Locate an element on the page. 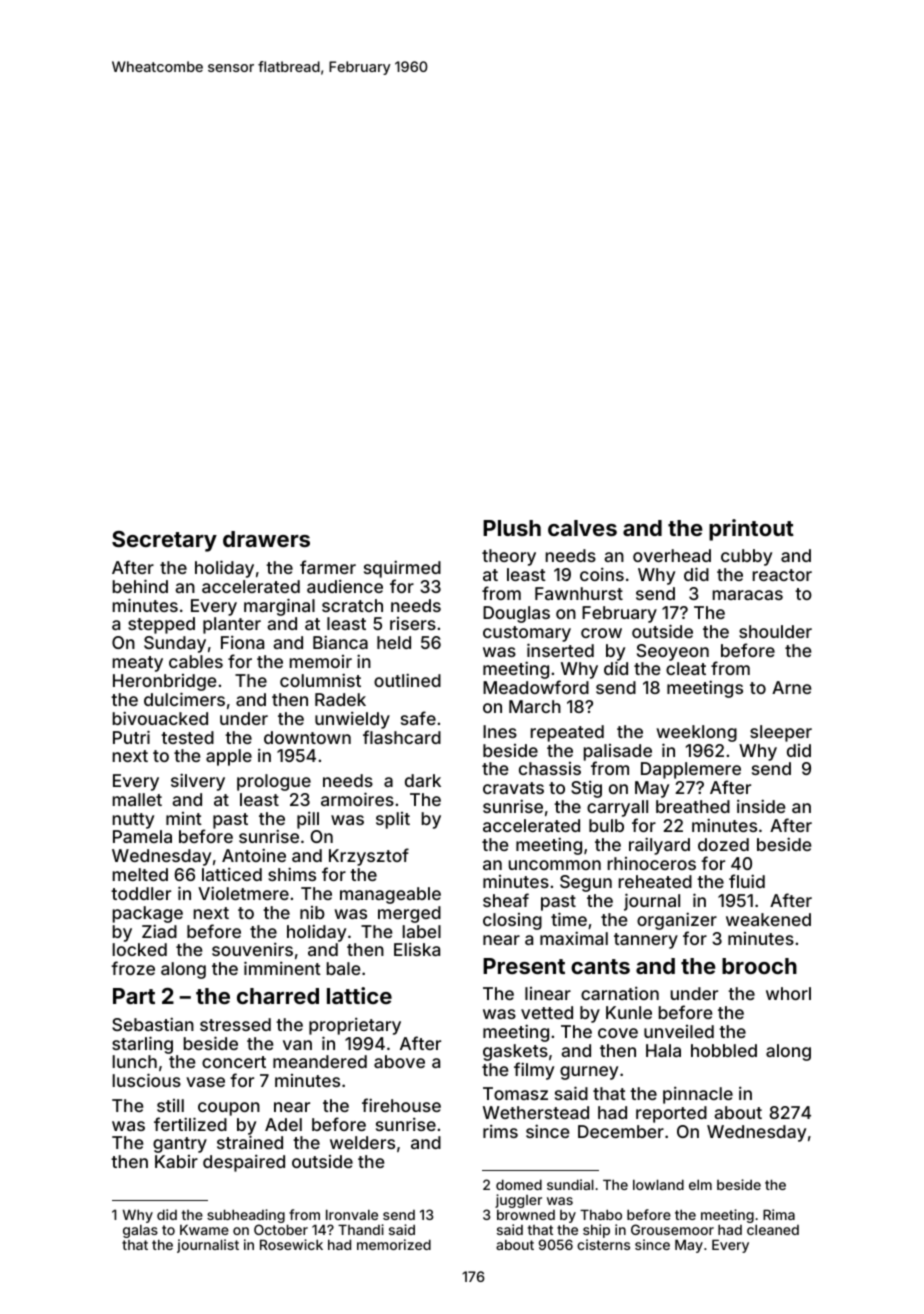  Rosewick is located at coordinates (291, 1244).
